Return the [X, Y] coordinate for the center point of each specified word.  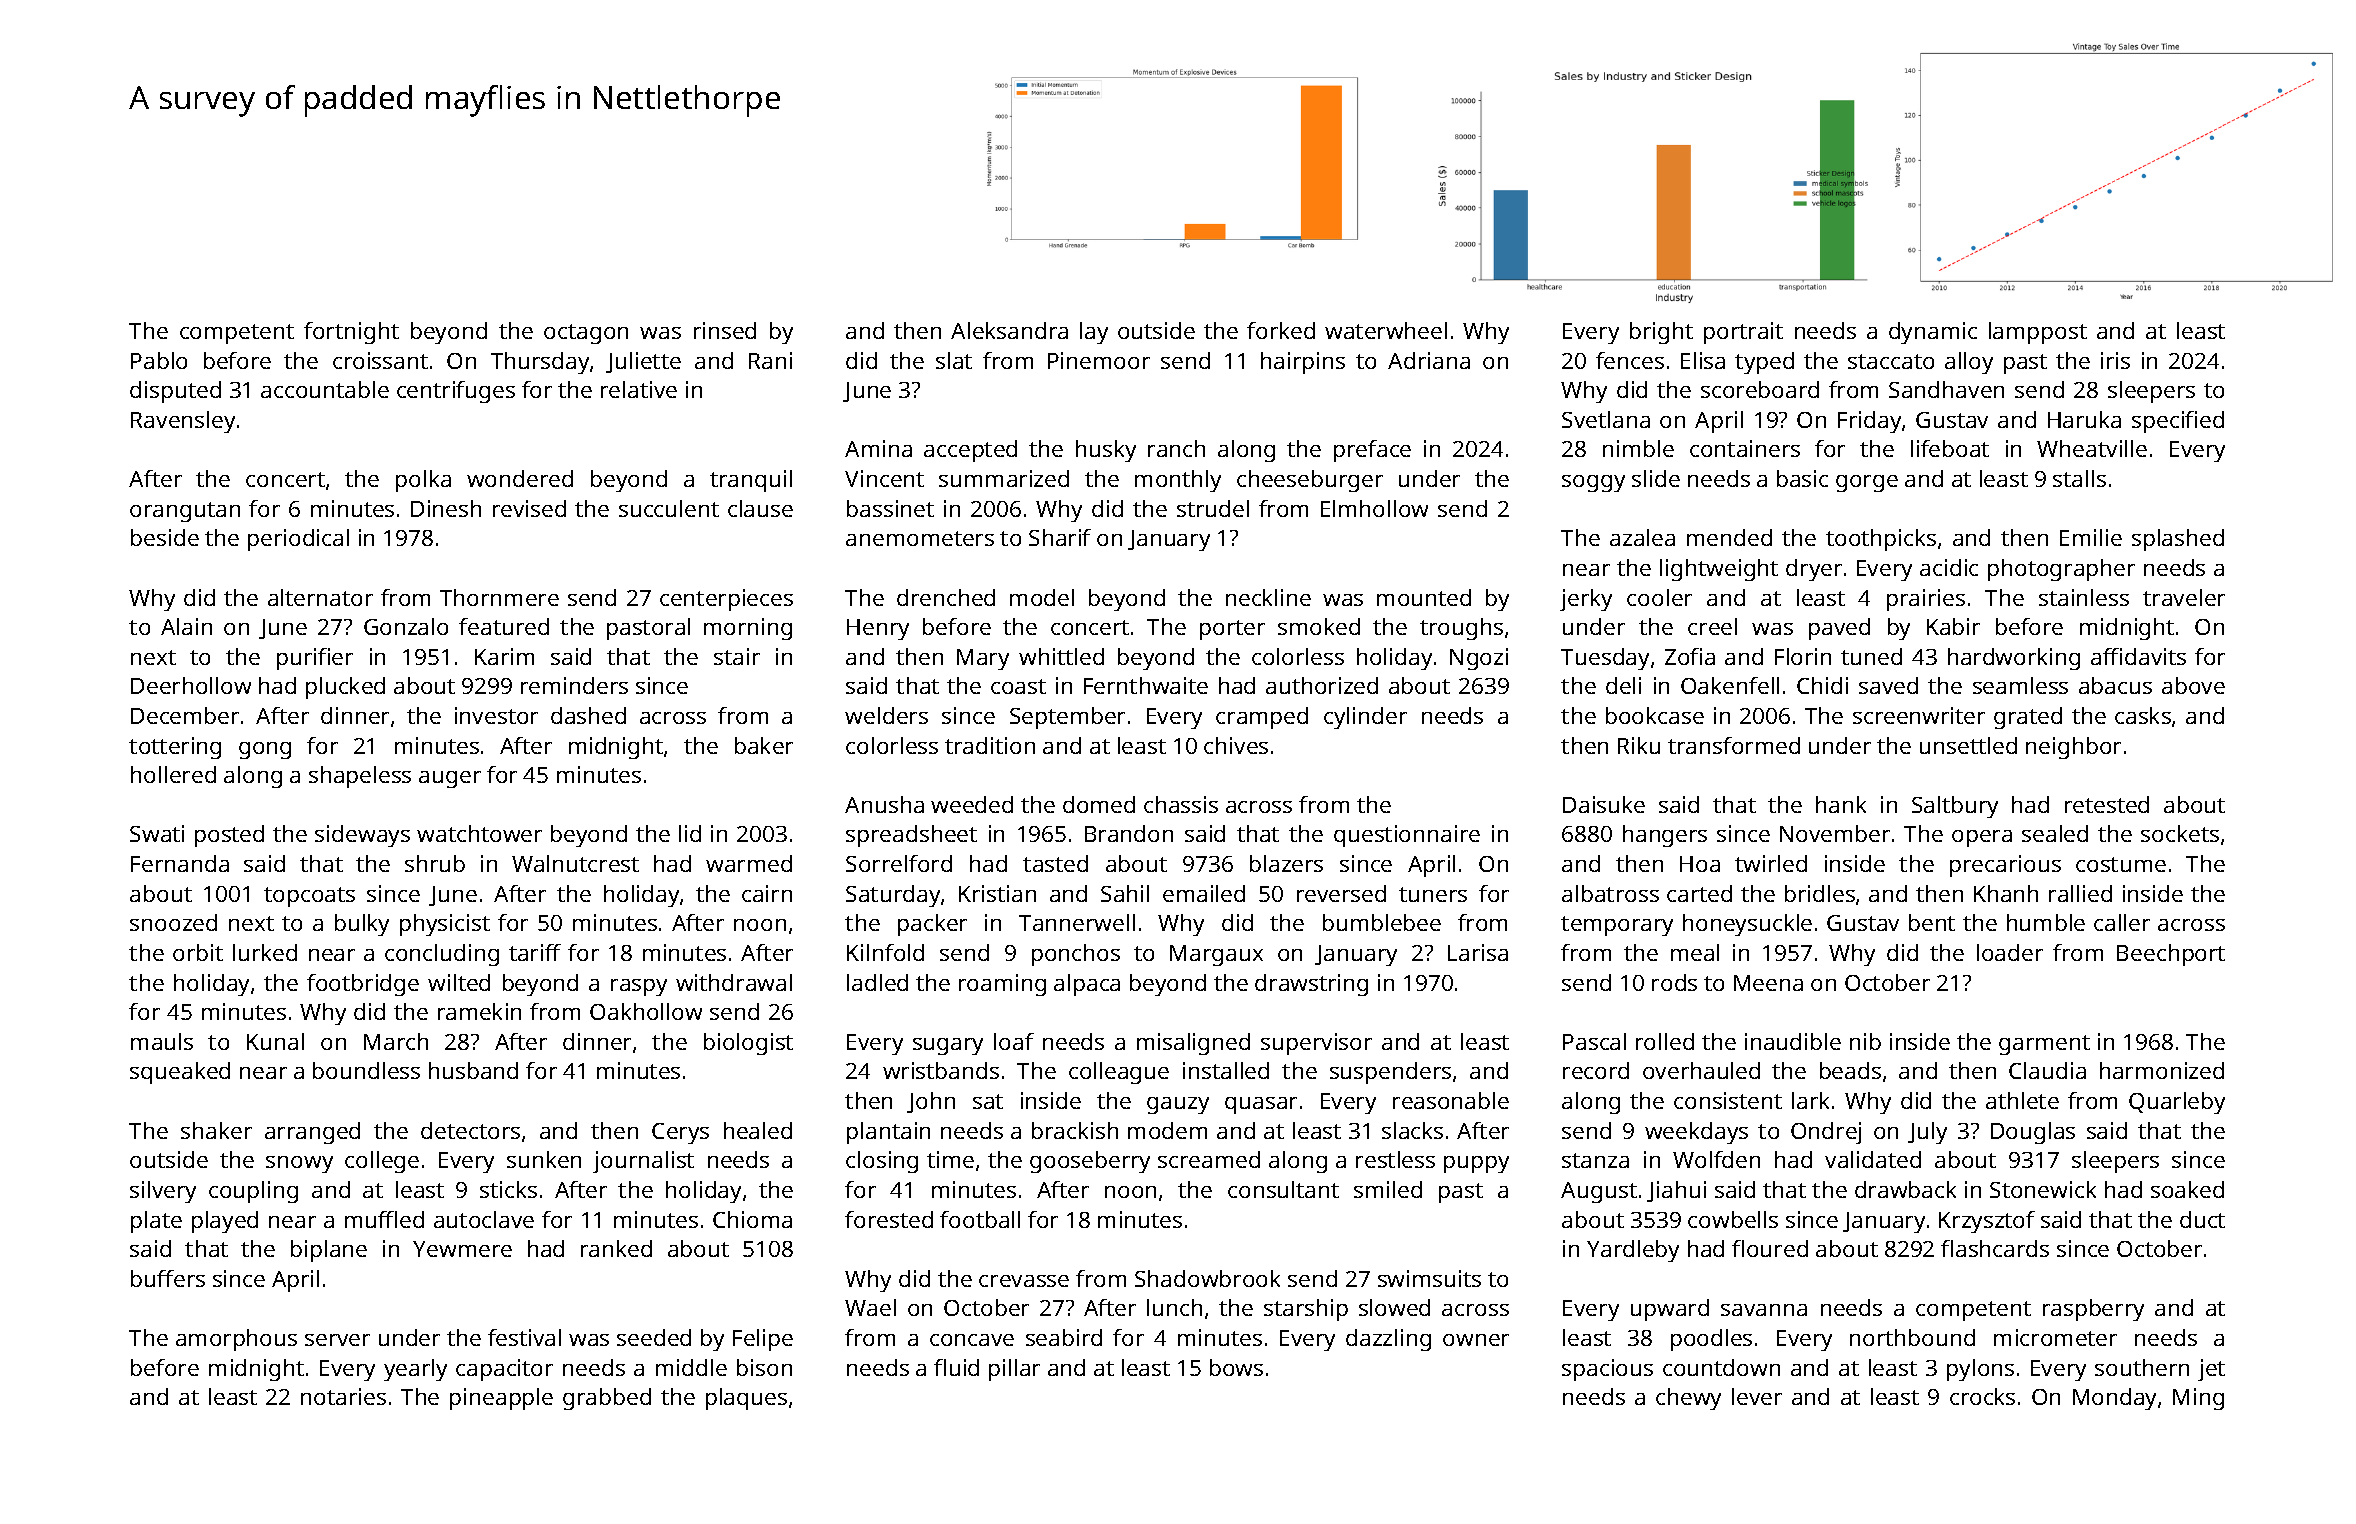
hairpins [1303, 363]
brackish [1075, 1130]
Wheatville [2092, 448]
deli [1623, 685]
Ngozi [1479, 659]
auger [450, 779]
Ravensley [183, 422]
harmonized [2162, 1070]
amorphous [236, 1340]
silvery [163, 1192]
